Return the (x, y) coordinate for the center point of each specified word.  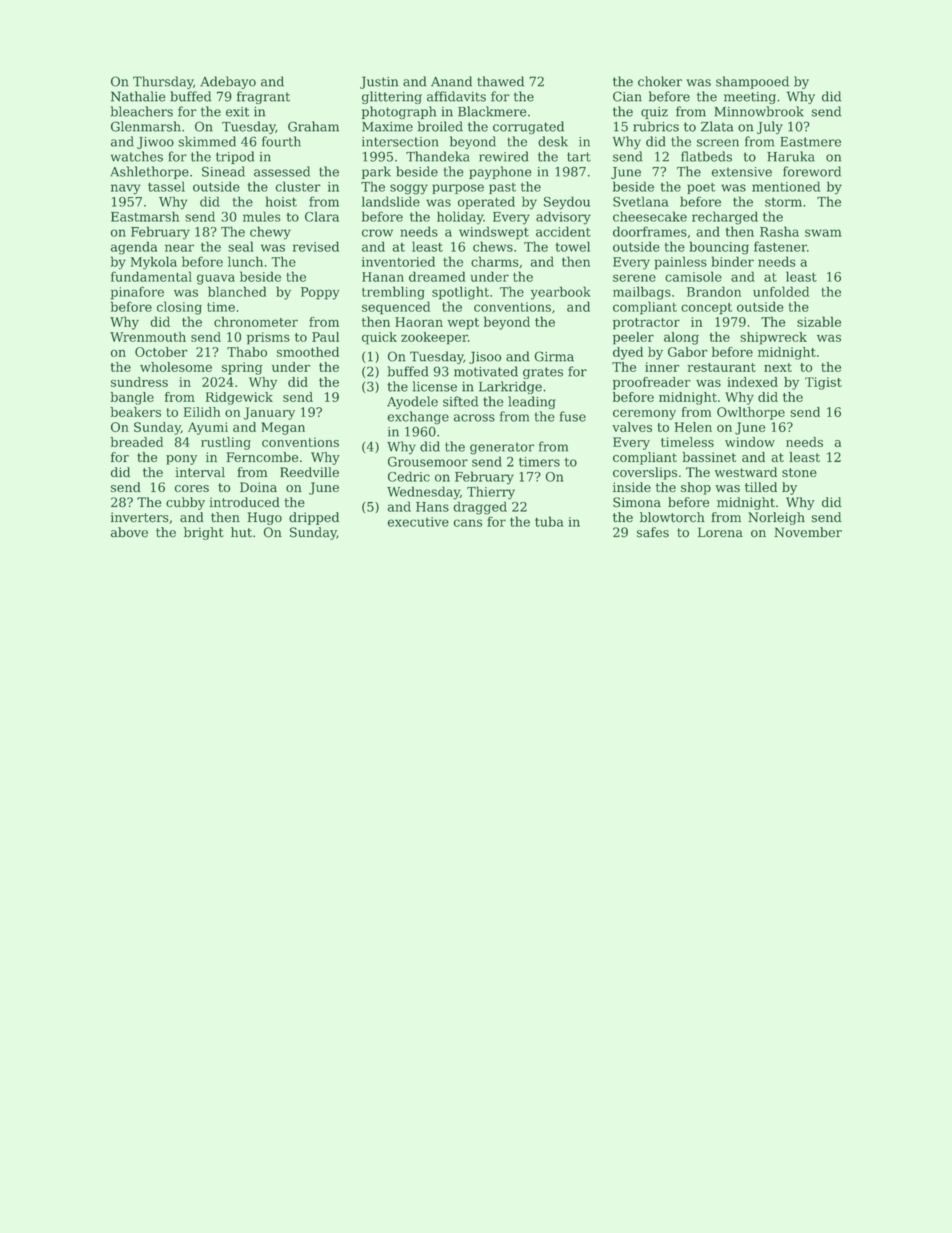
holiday (460, 218)
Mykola (153, 263)
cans (467, 523)
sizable (819, 321)
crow (377, 233)
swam (823, 233)
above (129, 532)
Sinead (223, 171)
